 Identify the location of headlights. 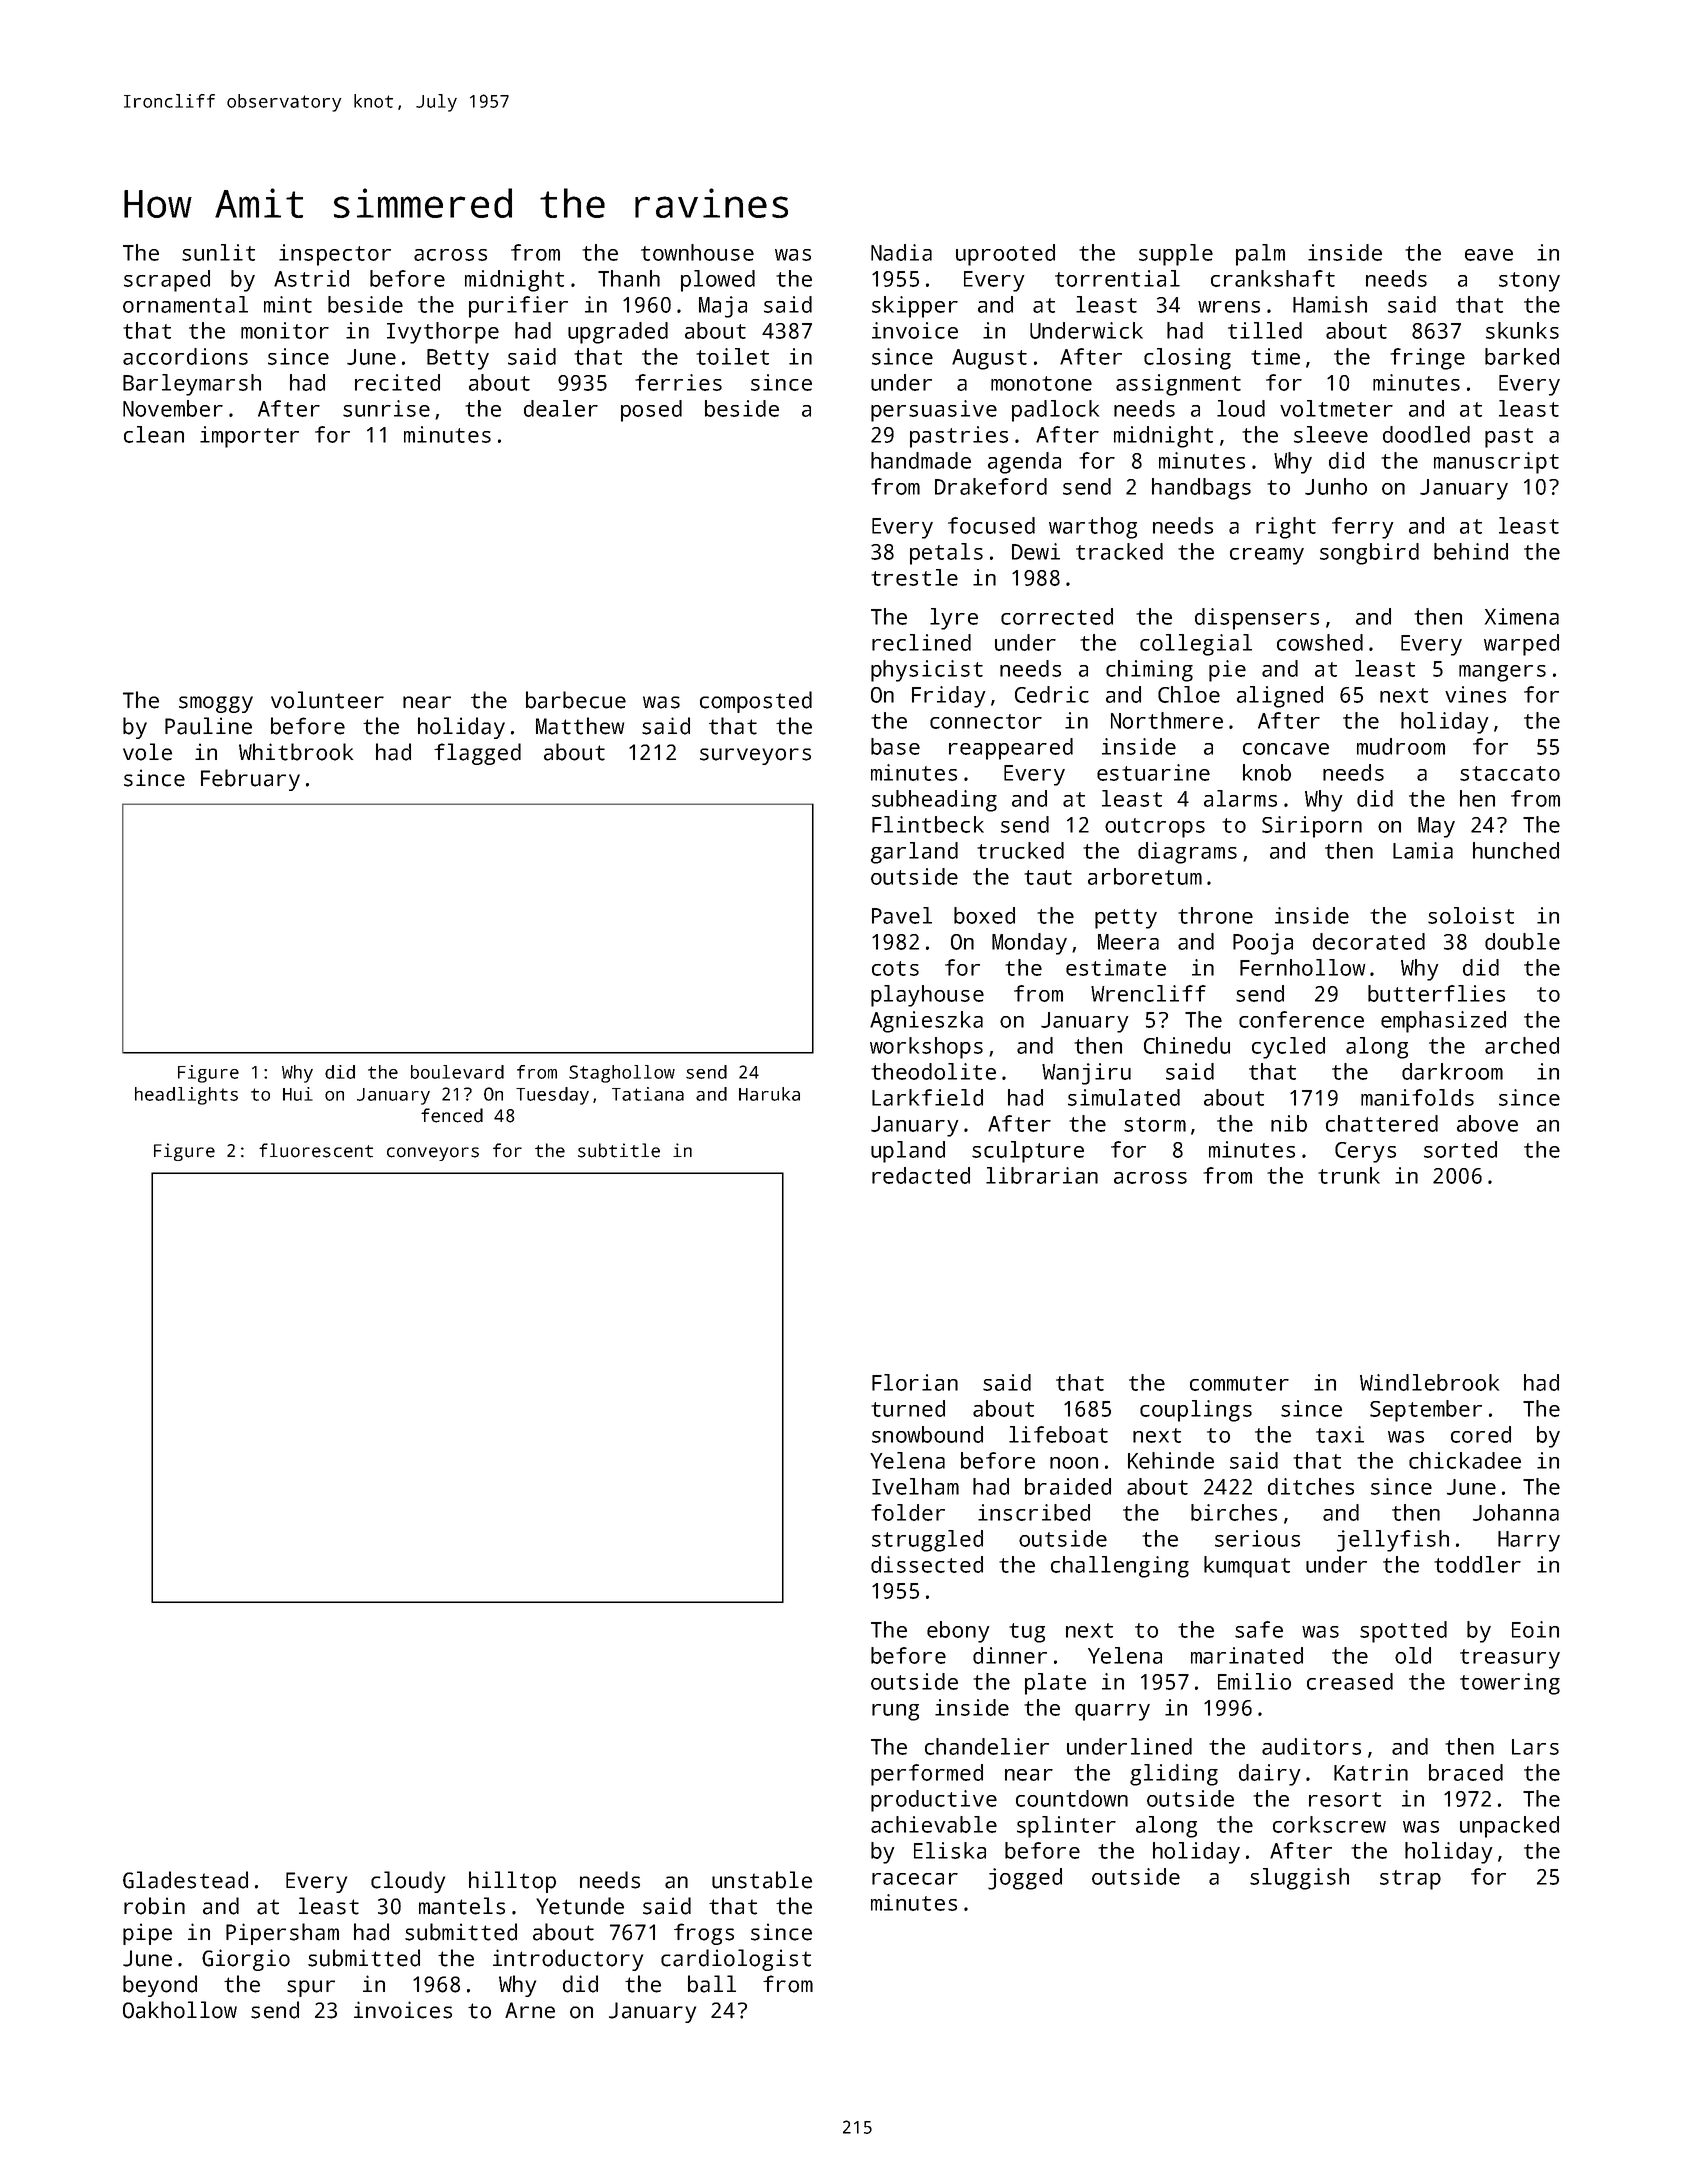
(186, 1096).
